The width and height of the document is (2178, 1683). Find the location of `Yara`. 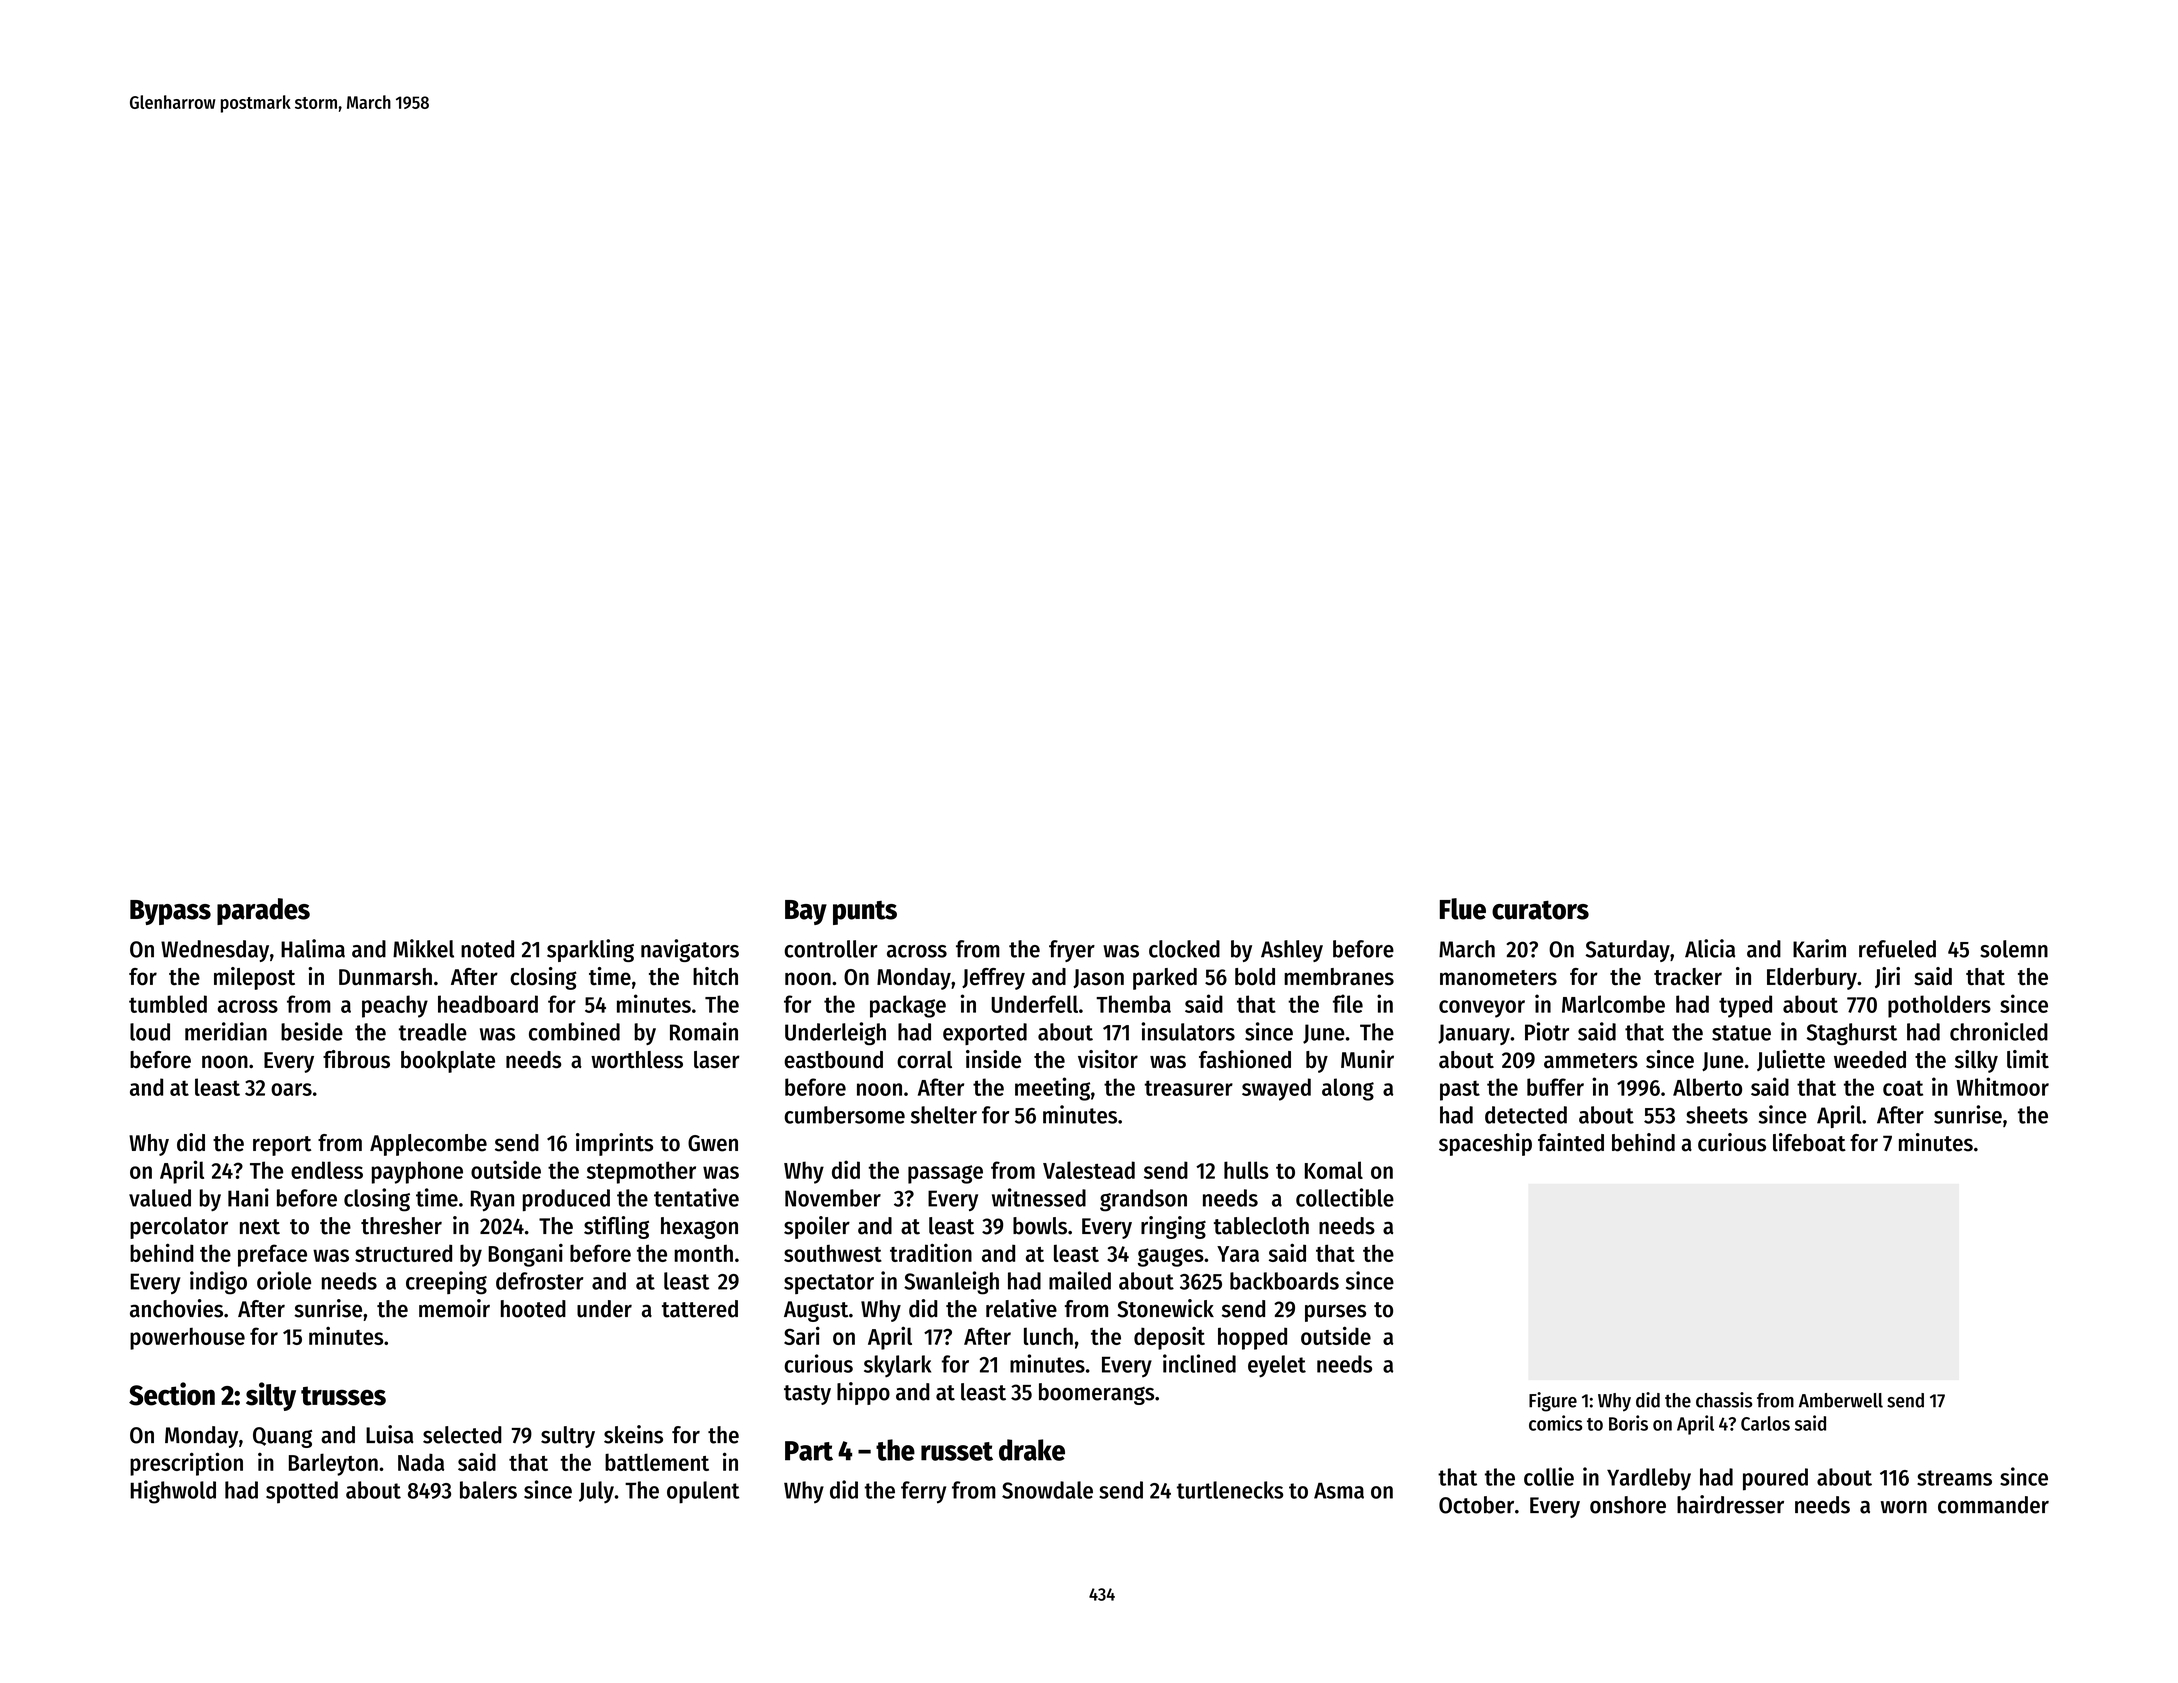

Yara is located at coordinates (1238, 1254).
